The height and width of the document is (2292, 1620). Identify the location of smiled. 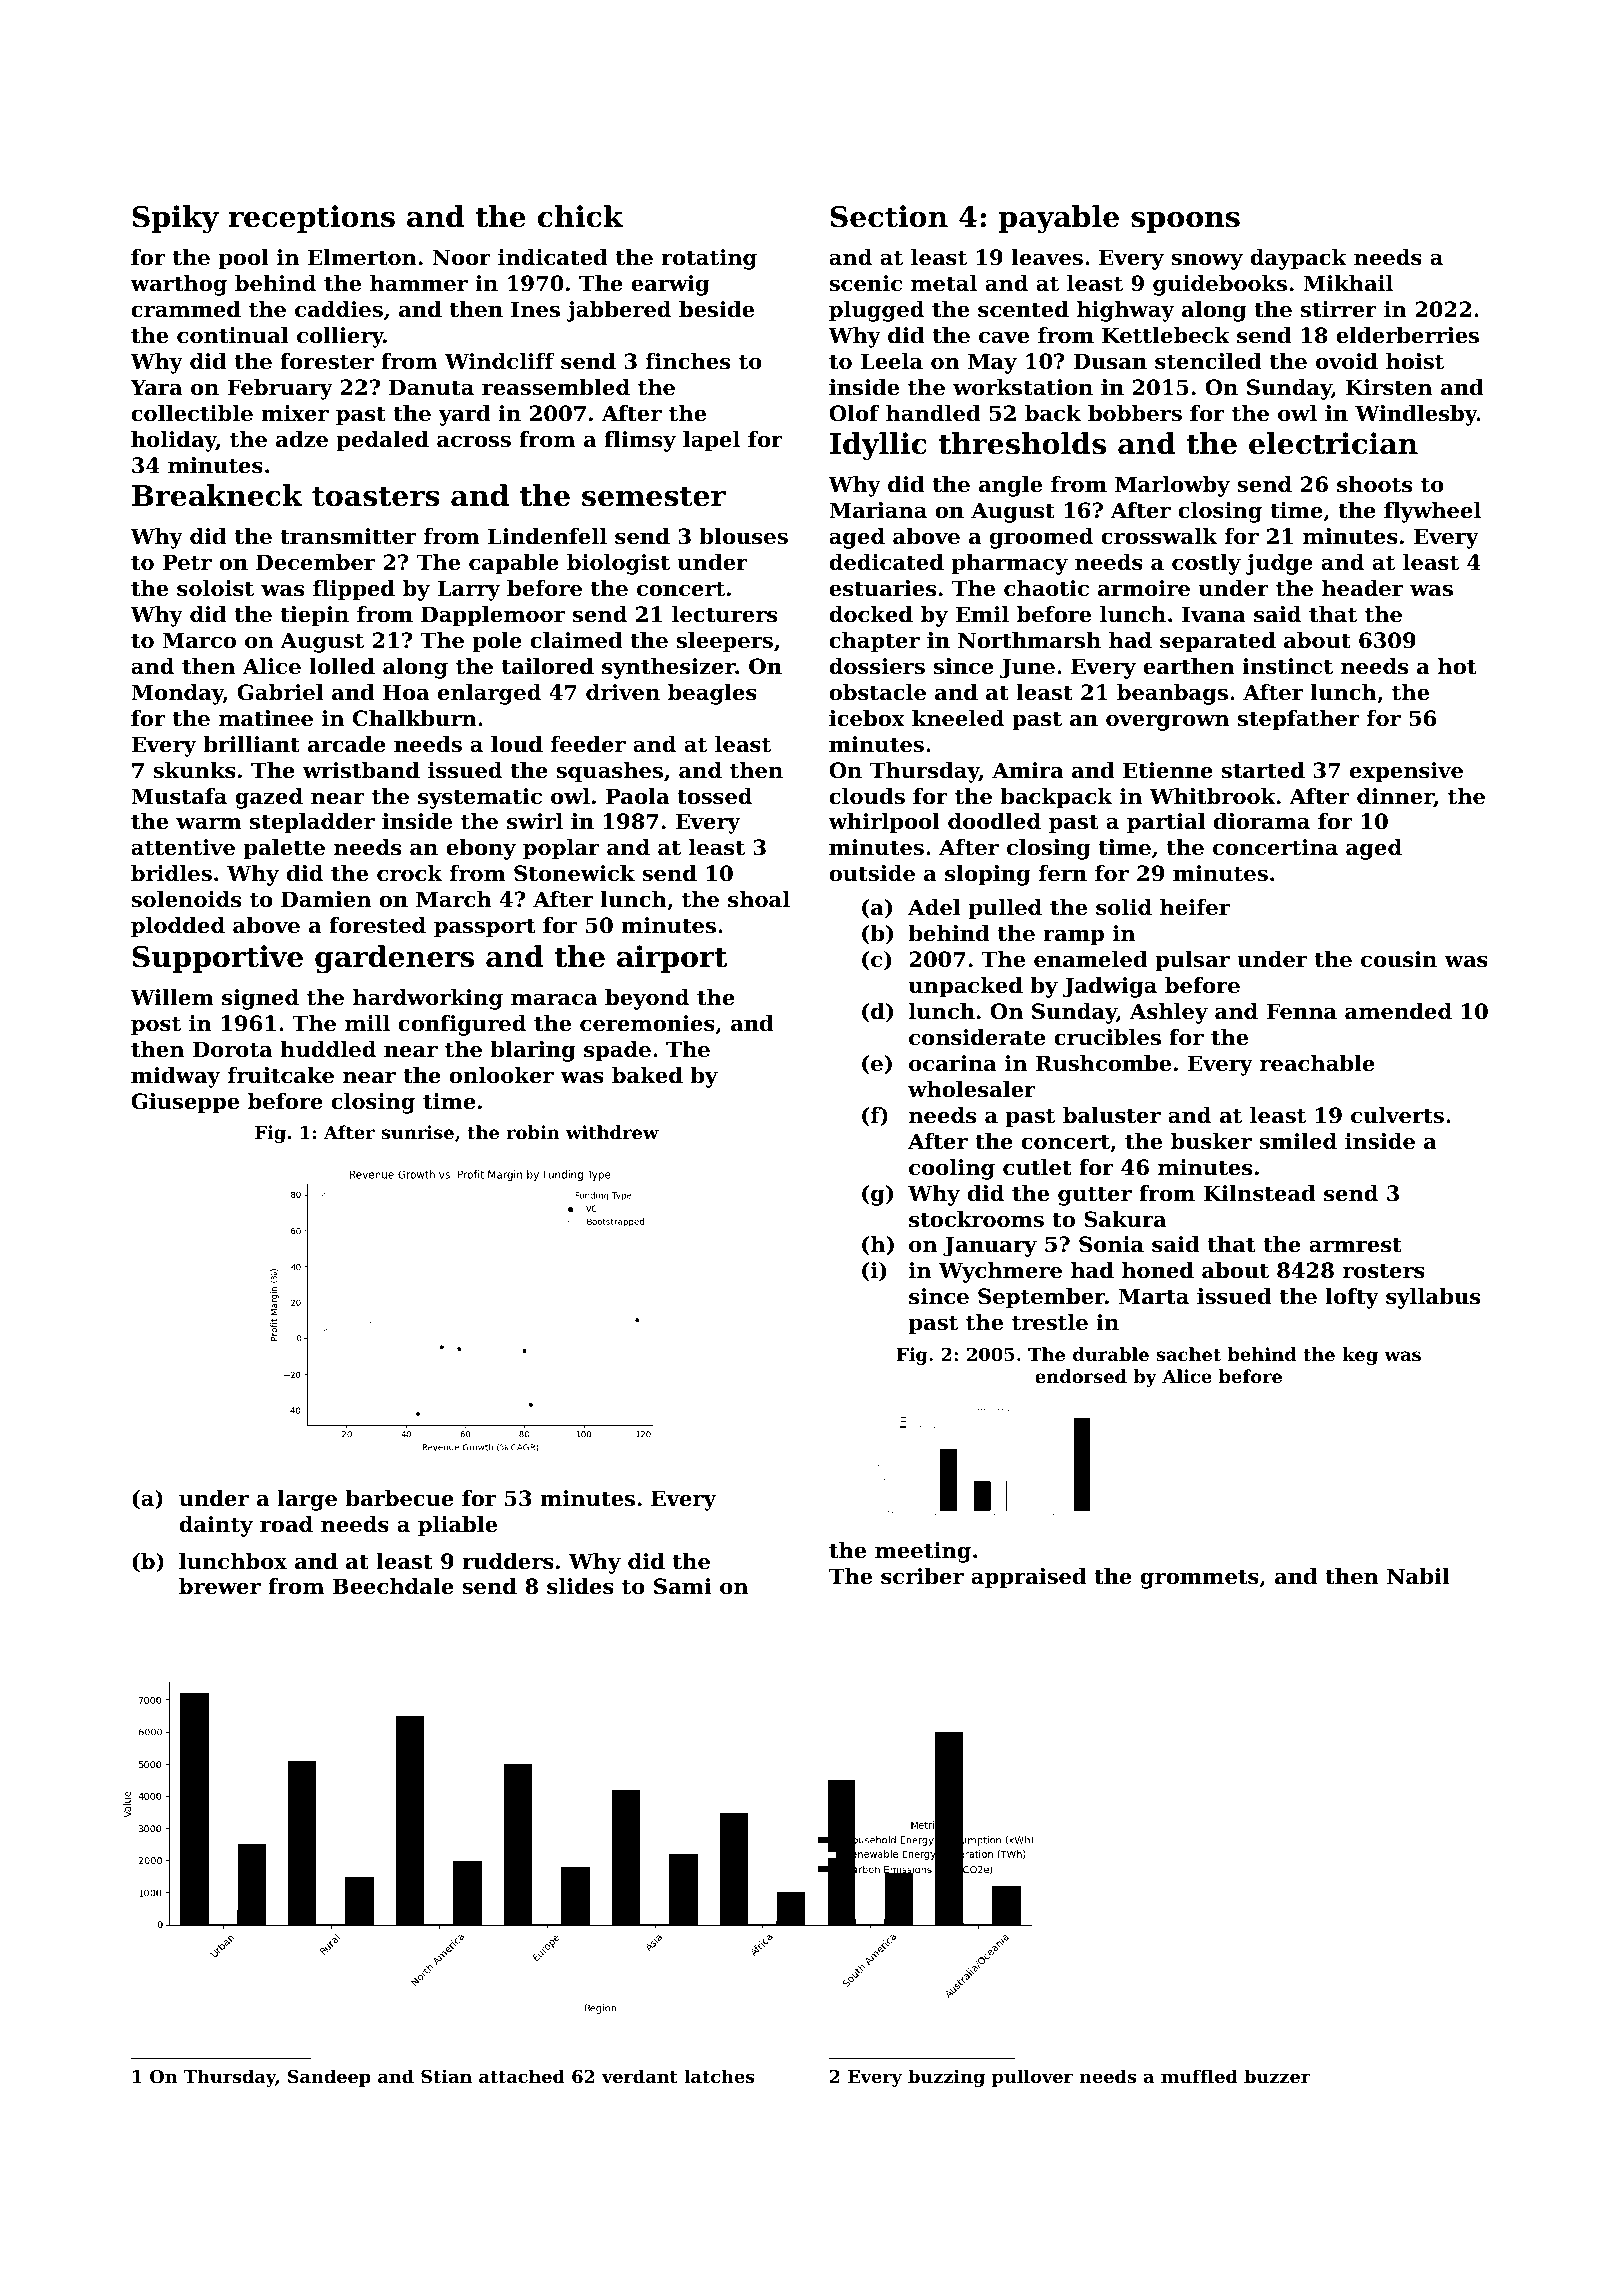
(1298, 1141).
